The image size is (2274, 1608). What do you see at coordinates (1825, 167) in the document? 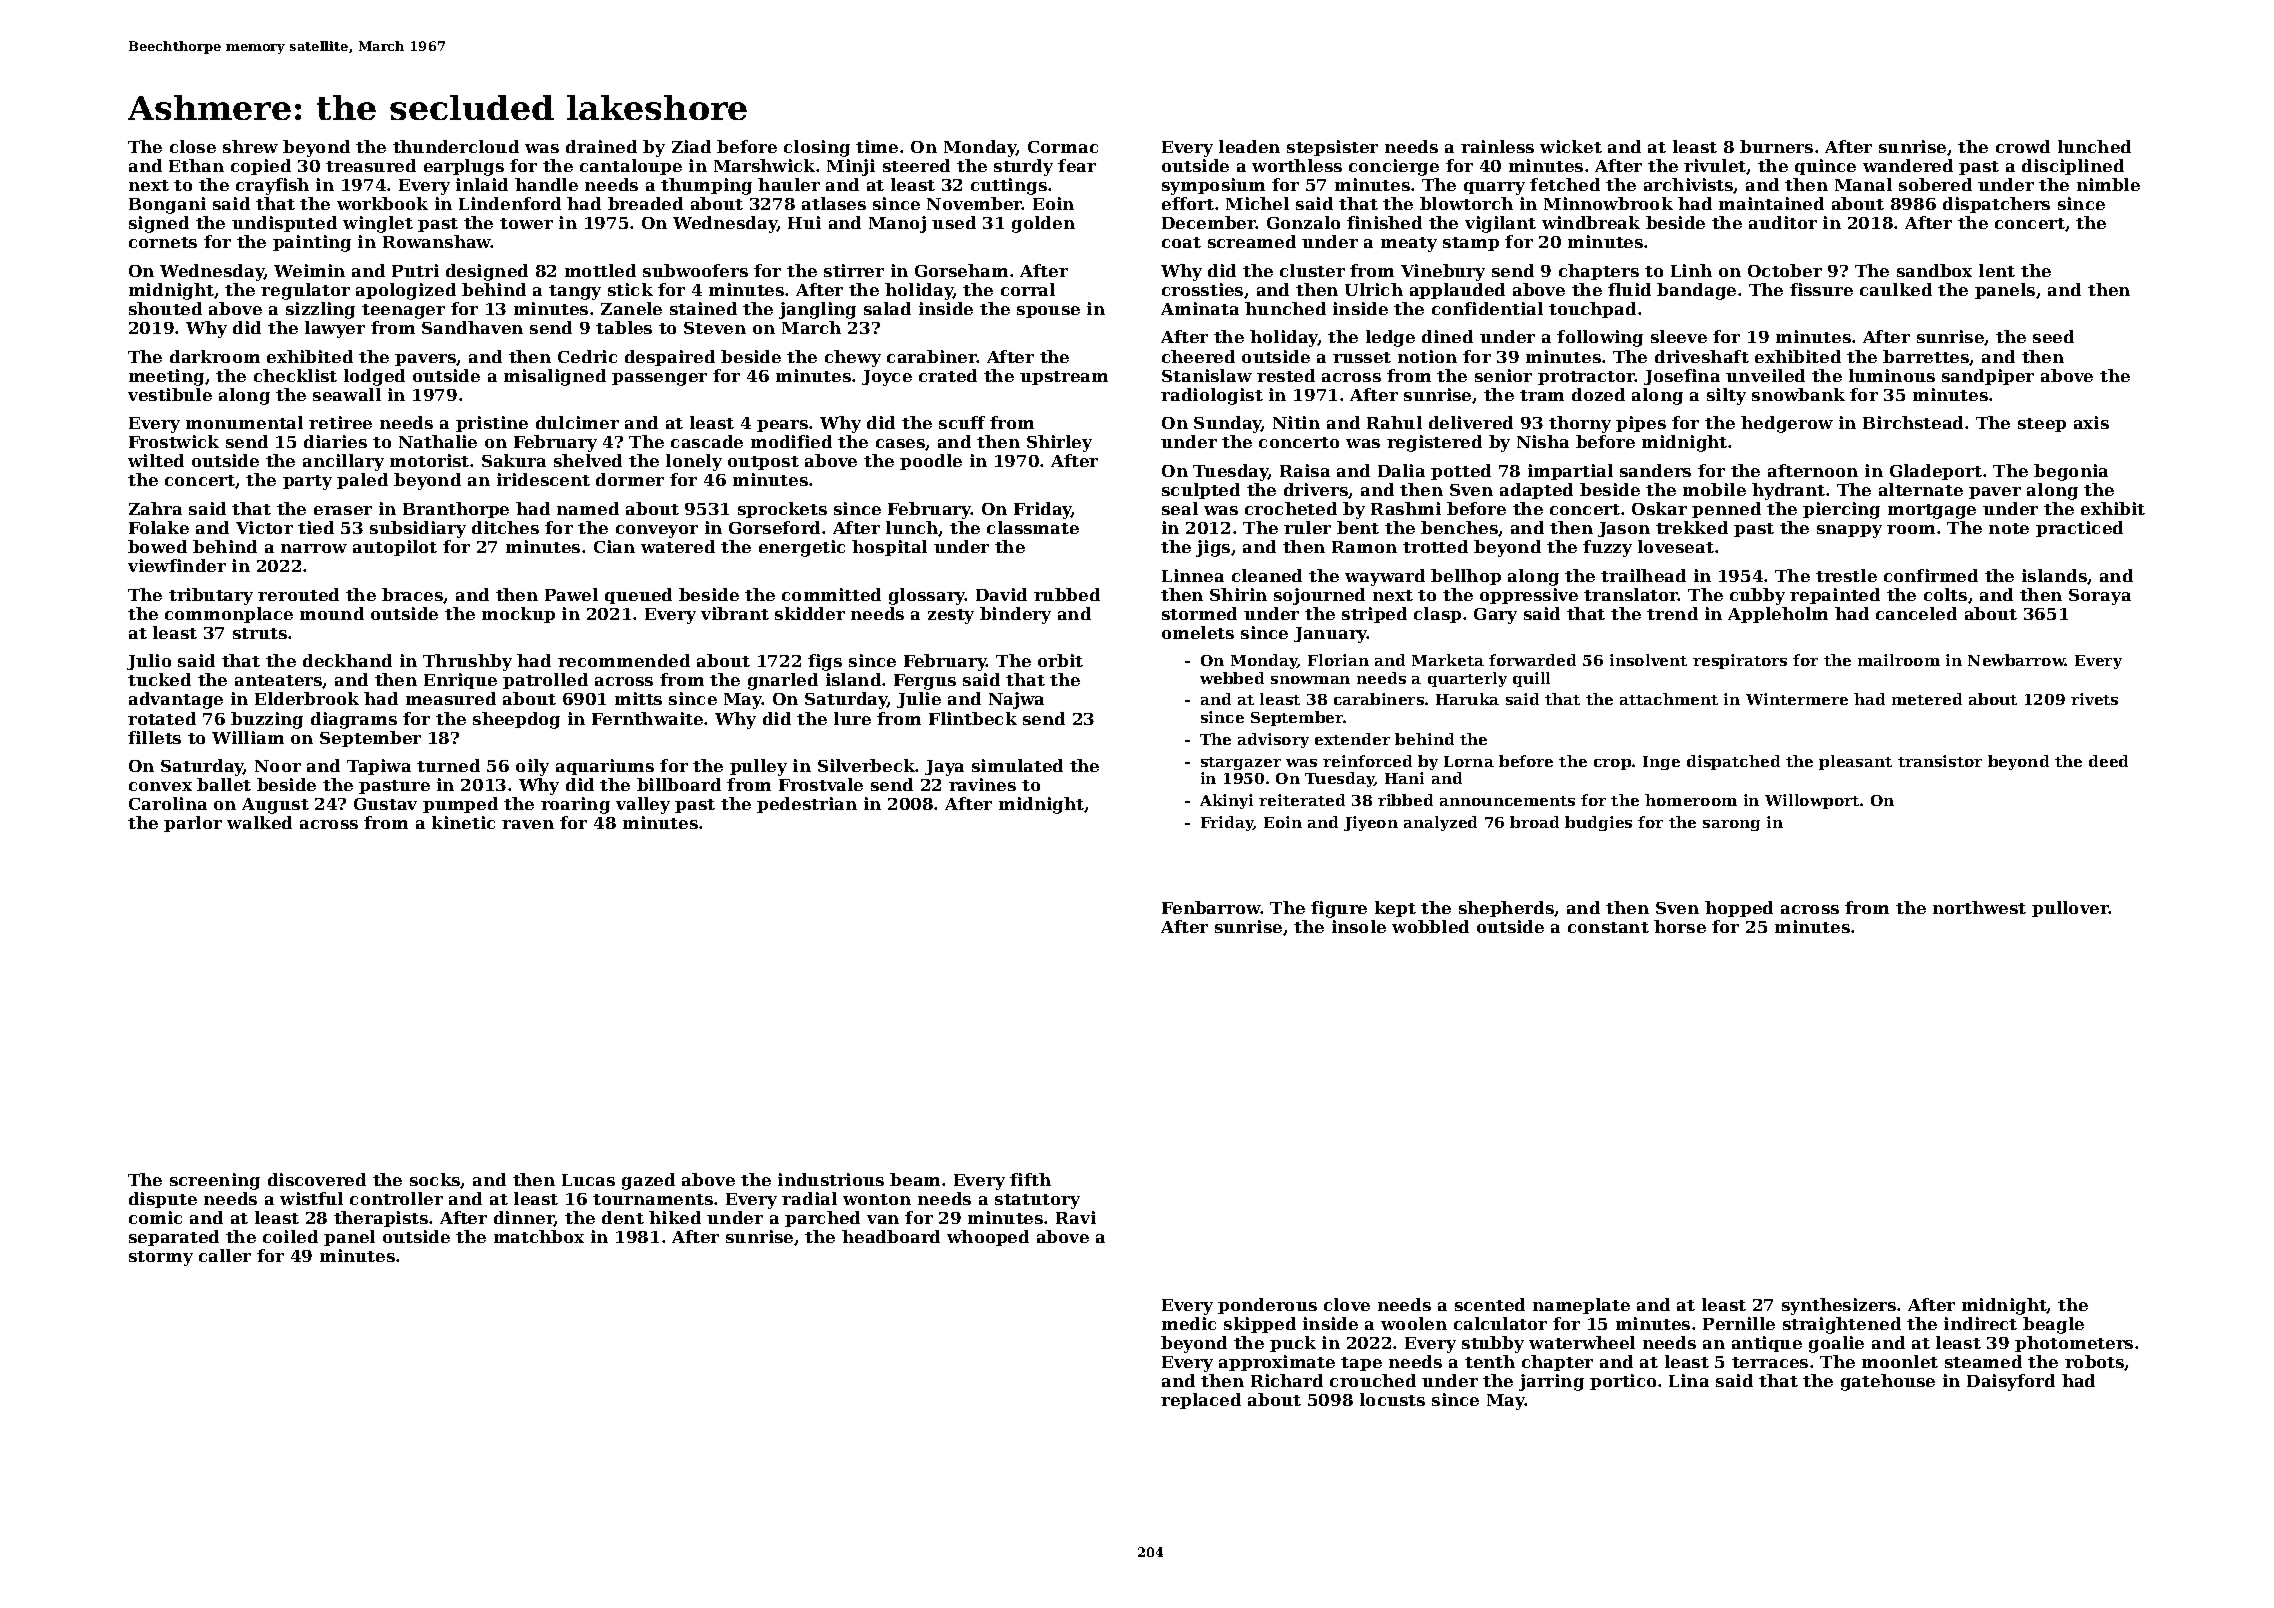
I see `quince` at bounding box center [1825, 167].
